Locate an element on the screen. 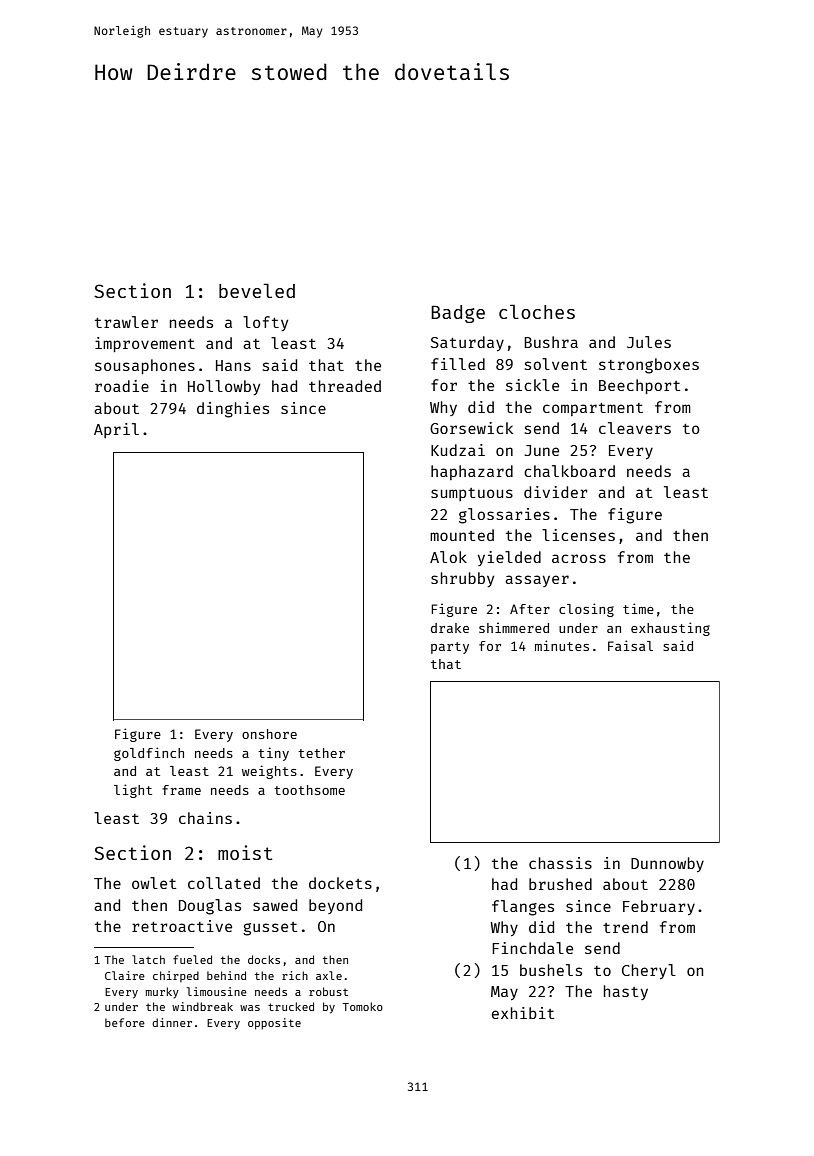 This screenshot has height=1156, width=814. cleavers is located at coordinates (635, 428).
